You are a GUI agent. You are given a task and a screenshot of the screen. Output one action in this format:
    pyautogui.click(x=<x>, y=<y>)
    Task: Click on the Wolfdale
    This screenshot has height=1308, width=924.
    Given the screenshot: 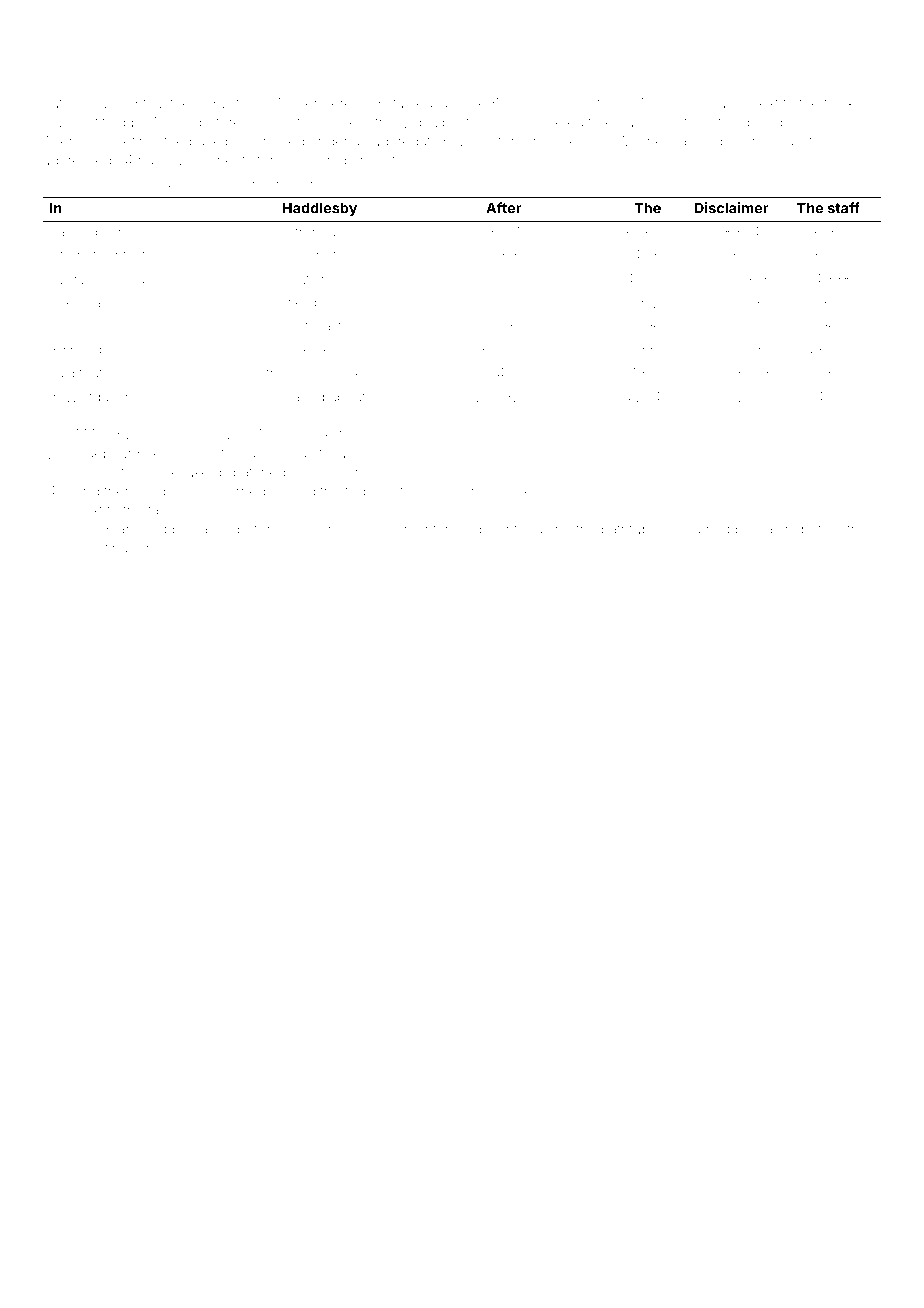 What is the action you would take?
    pyautogui.click(x=93, y=396)
